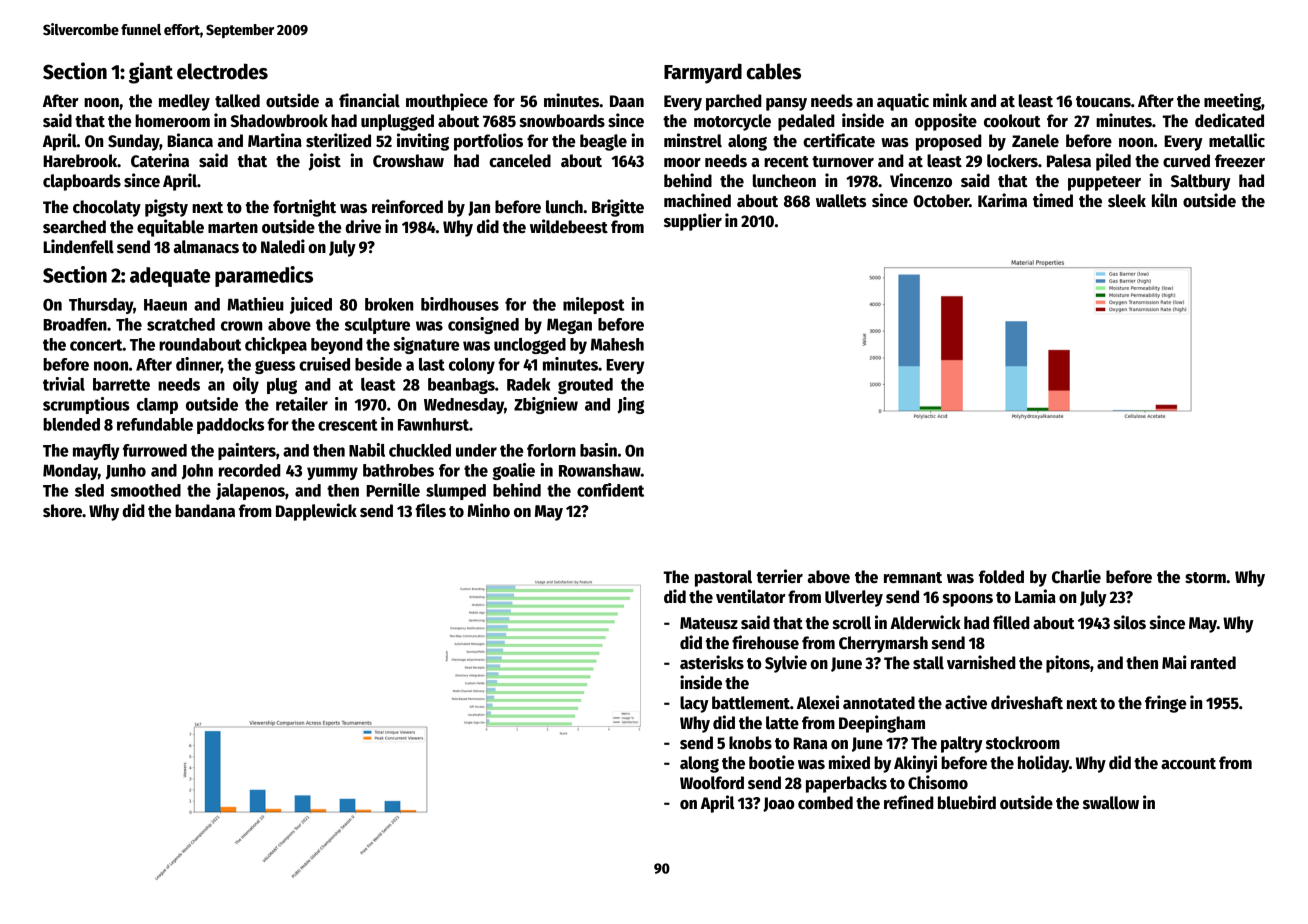 The height and width of the page is (924, 1308). I want to click on oily, so click(246, 385).
